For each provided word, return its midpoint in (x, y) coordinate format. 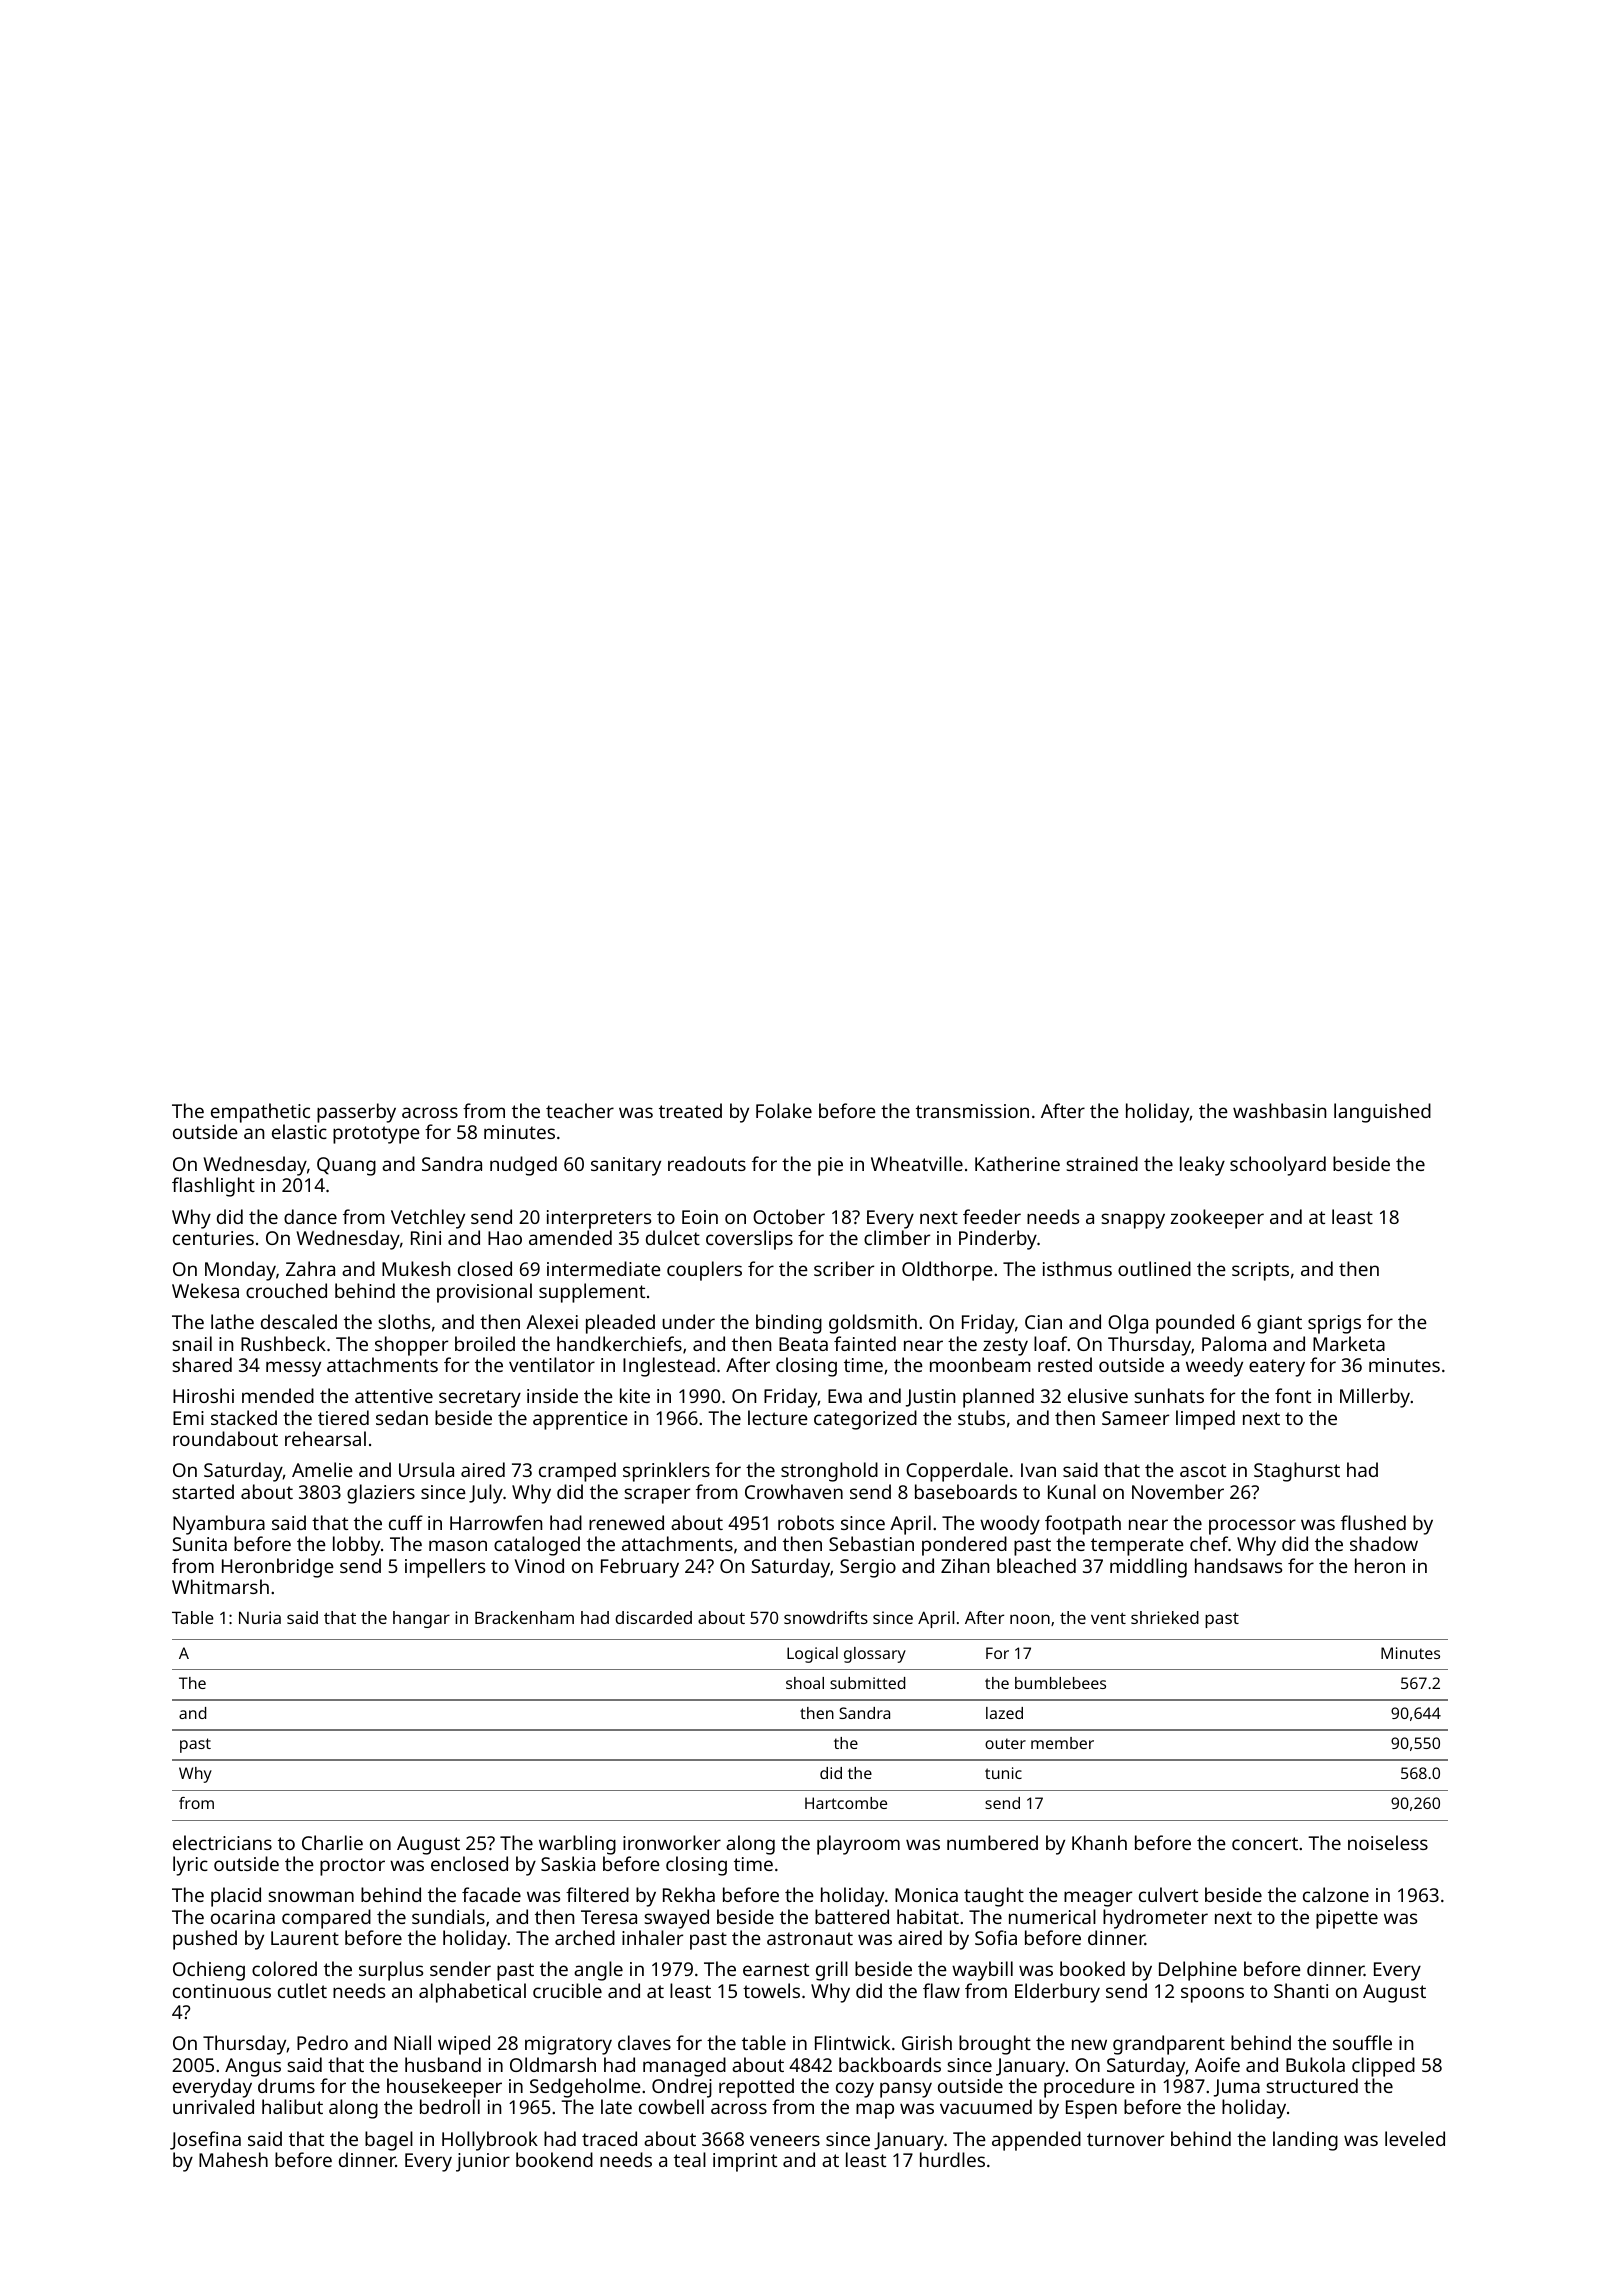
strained (1102, 1163)
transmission (972, 1111)
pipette (1347, 1919)
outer (1005, 1743)
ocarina (243, 1917)
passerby (356, 1113)
